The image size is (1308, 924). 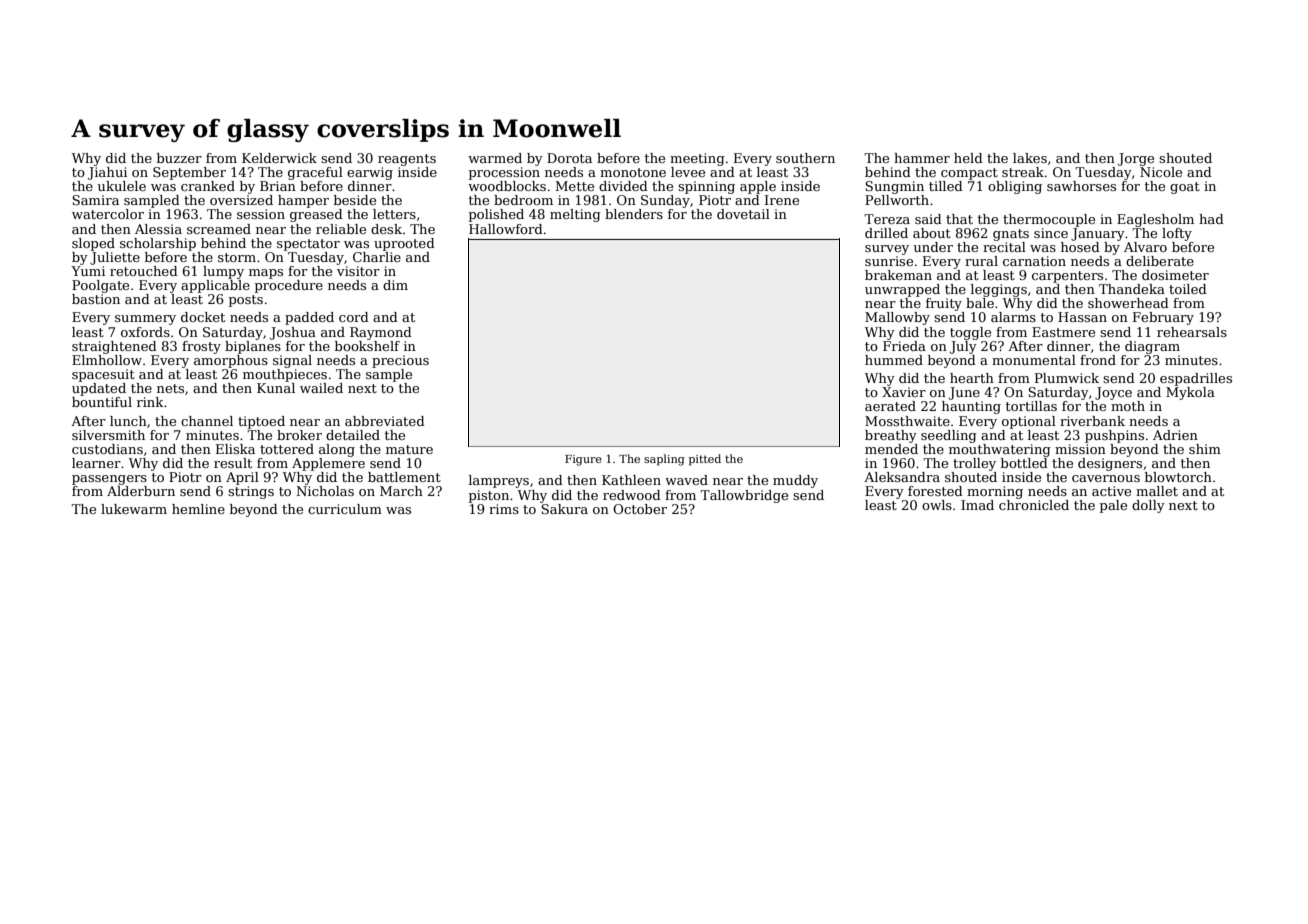 What do you see at coordinates (100, 286) in the image?
I see `Poolgate` at bounding box center [100, 286].
